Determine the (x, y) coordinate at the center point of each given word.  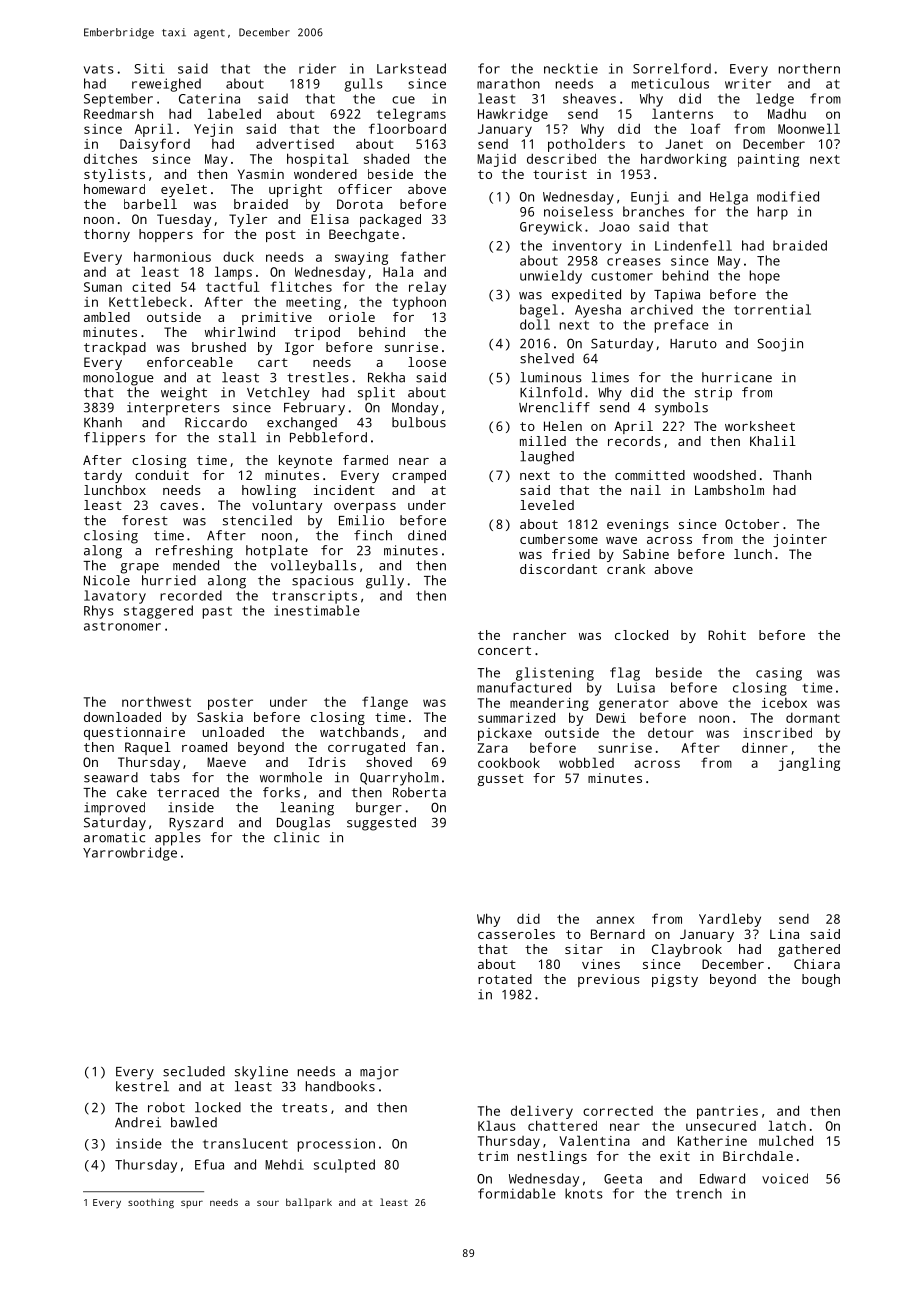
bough (821, 980)
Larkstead (411, 68)
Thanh (792, 475)
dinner (765, 747)
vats (99, 69)
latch (787, 1125)
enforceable (190, 362)
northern (809, 68)
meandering (549, 704)
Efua (209, 1164)
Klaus (497, 1125)
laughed (547, 458)
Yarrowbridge (130, 854)
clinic (296, 837)
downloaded (122, 717)
